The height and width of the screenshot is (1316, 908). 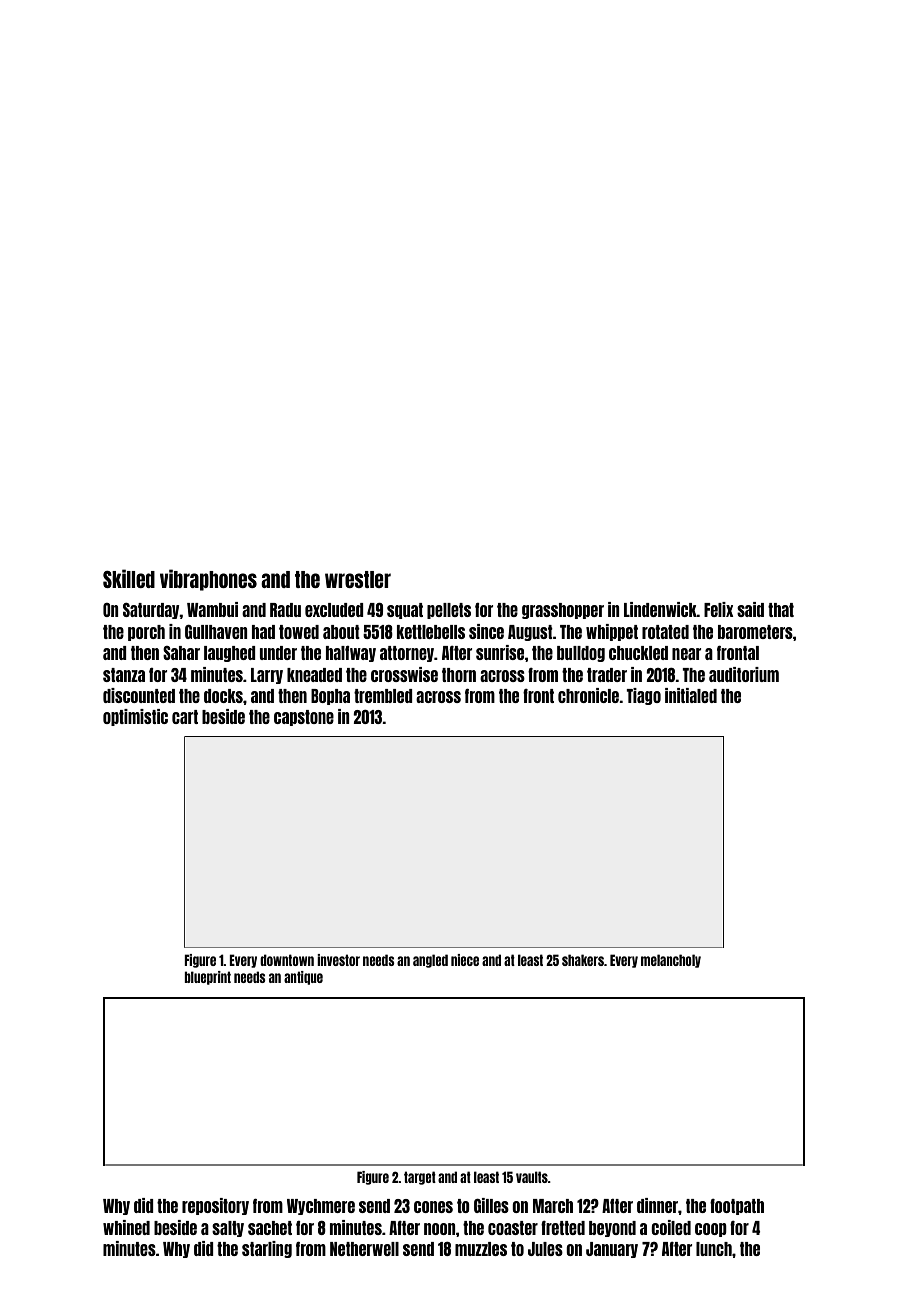 I want to click on repository, so click(x=215, y=1206).
